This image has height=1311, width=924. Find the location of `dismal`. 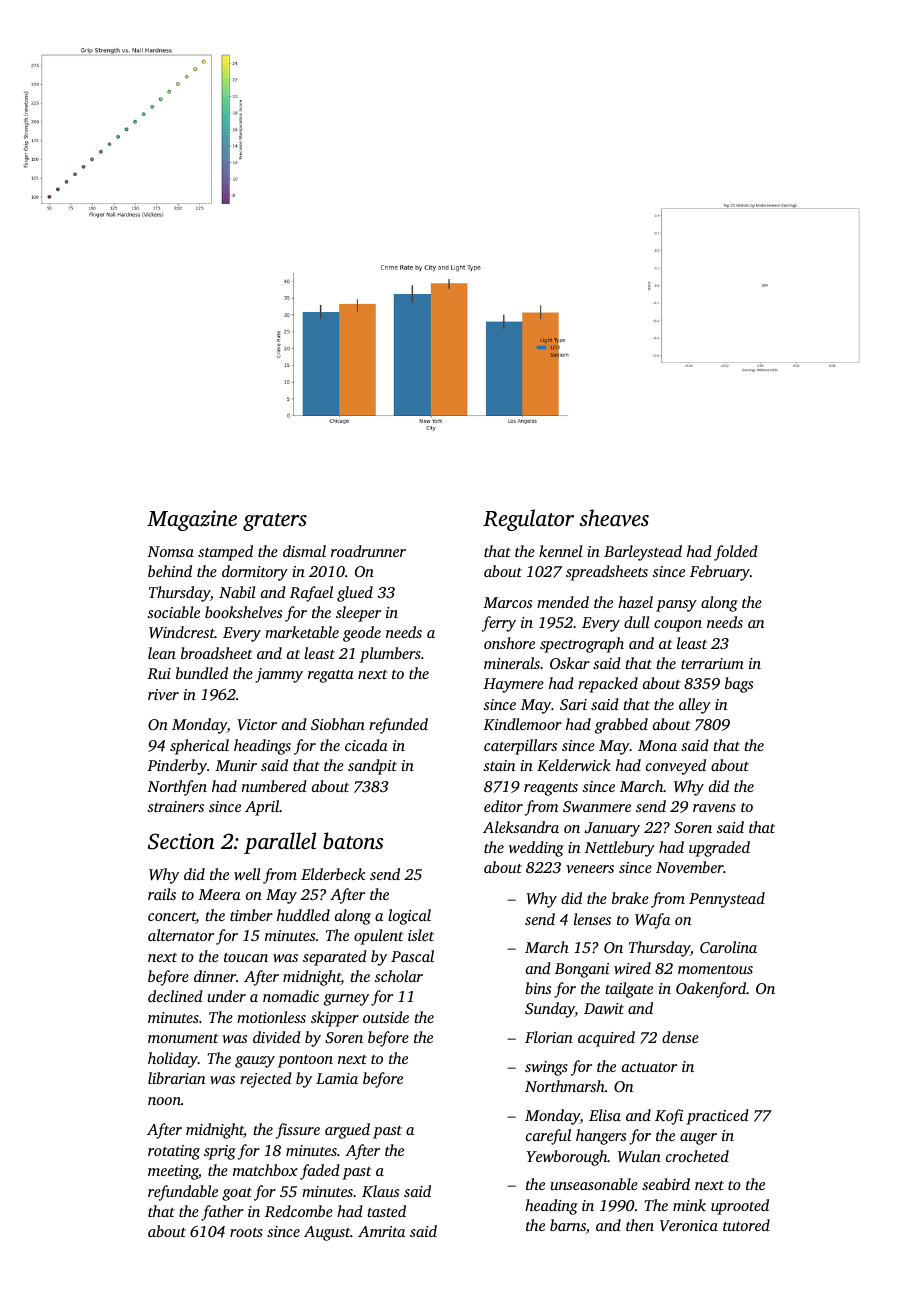

dismal is located at coordinates (304, 551).
